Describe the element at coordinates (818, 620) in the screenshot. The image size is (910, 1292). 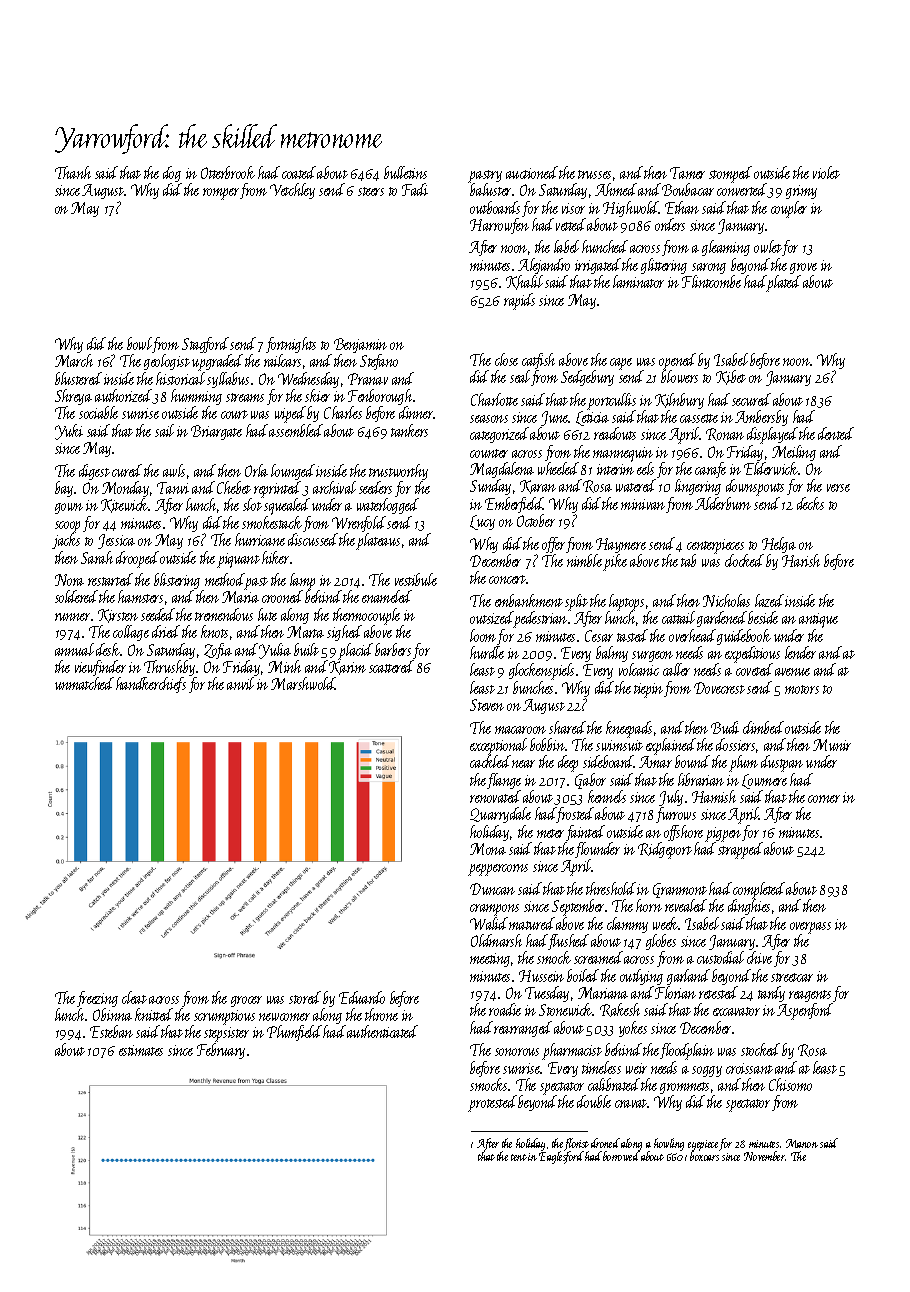
I see `antique` at that location.
